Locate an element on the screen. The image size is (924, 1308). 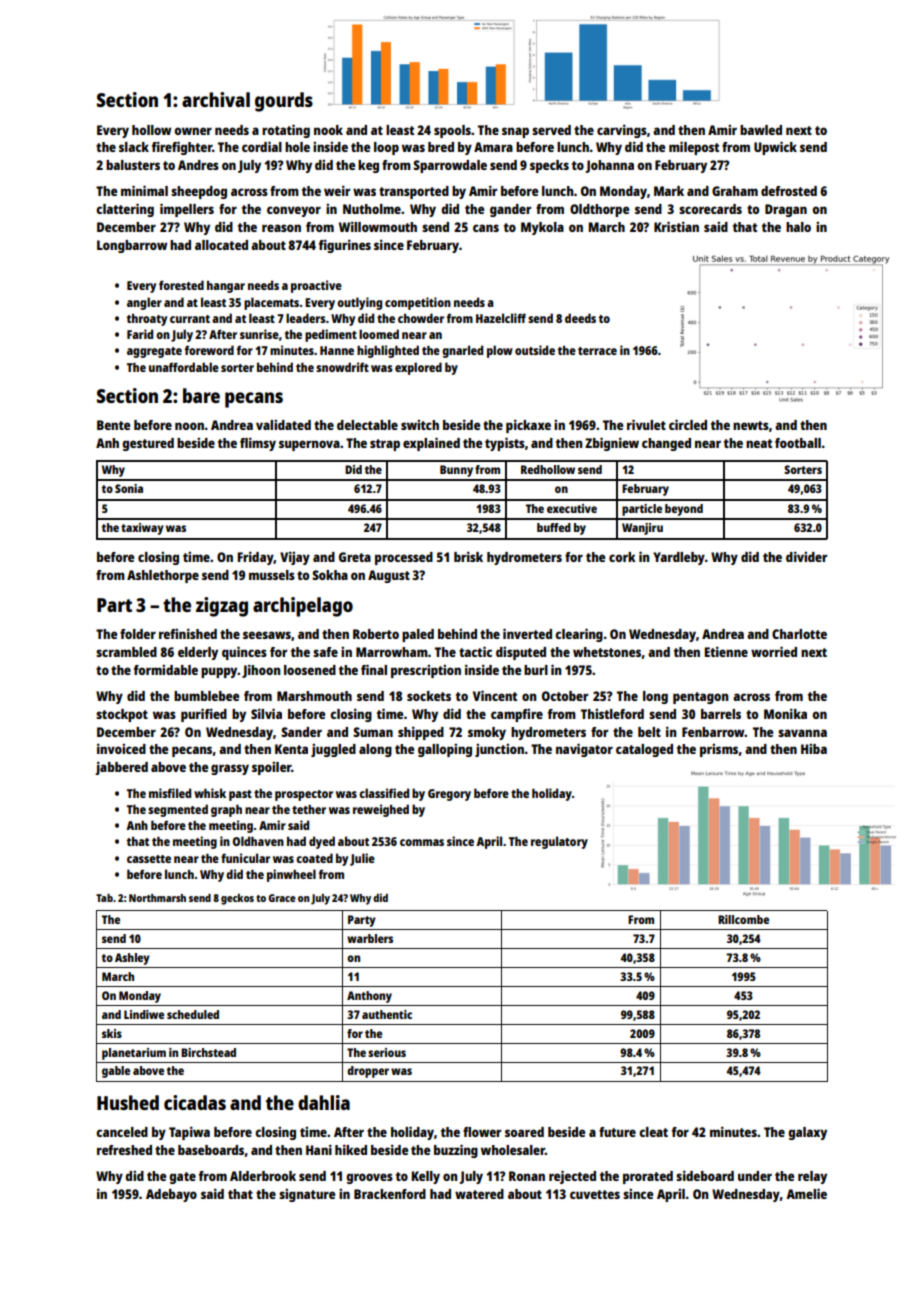
taxiway is located at coordinates (142, 529).
